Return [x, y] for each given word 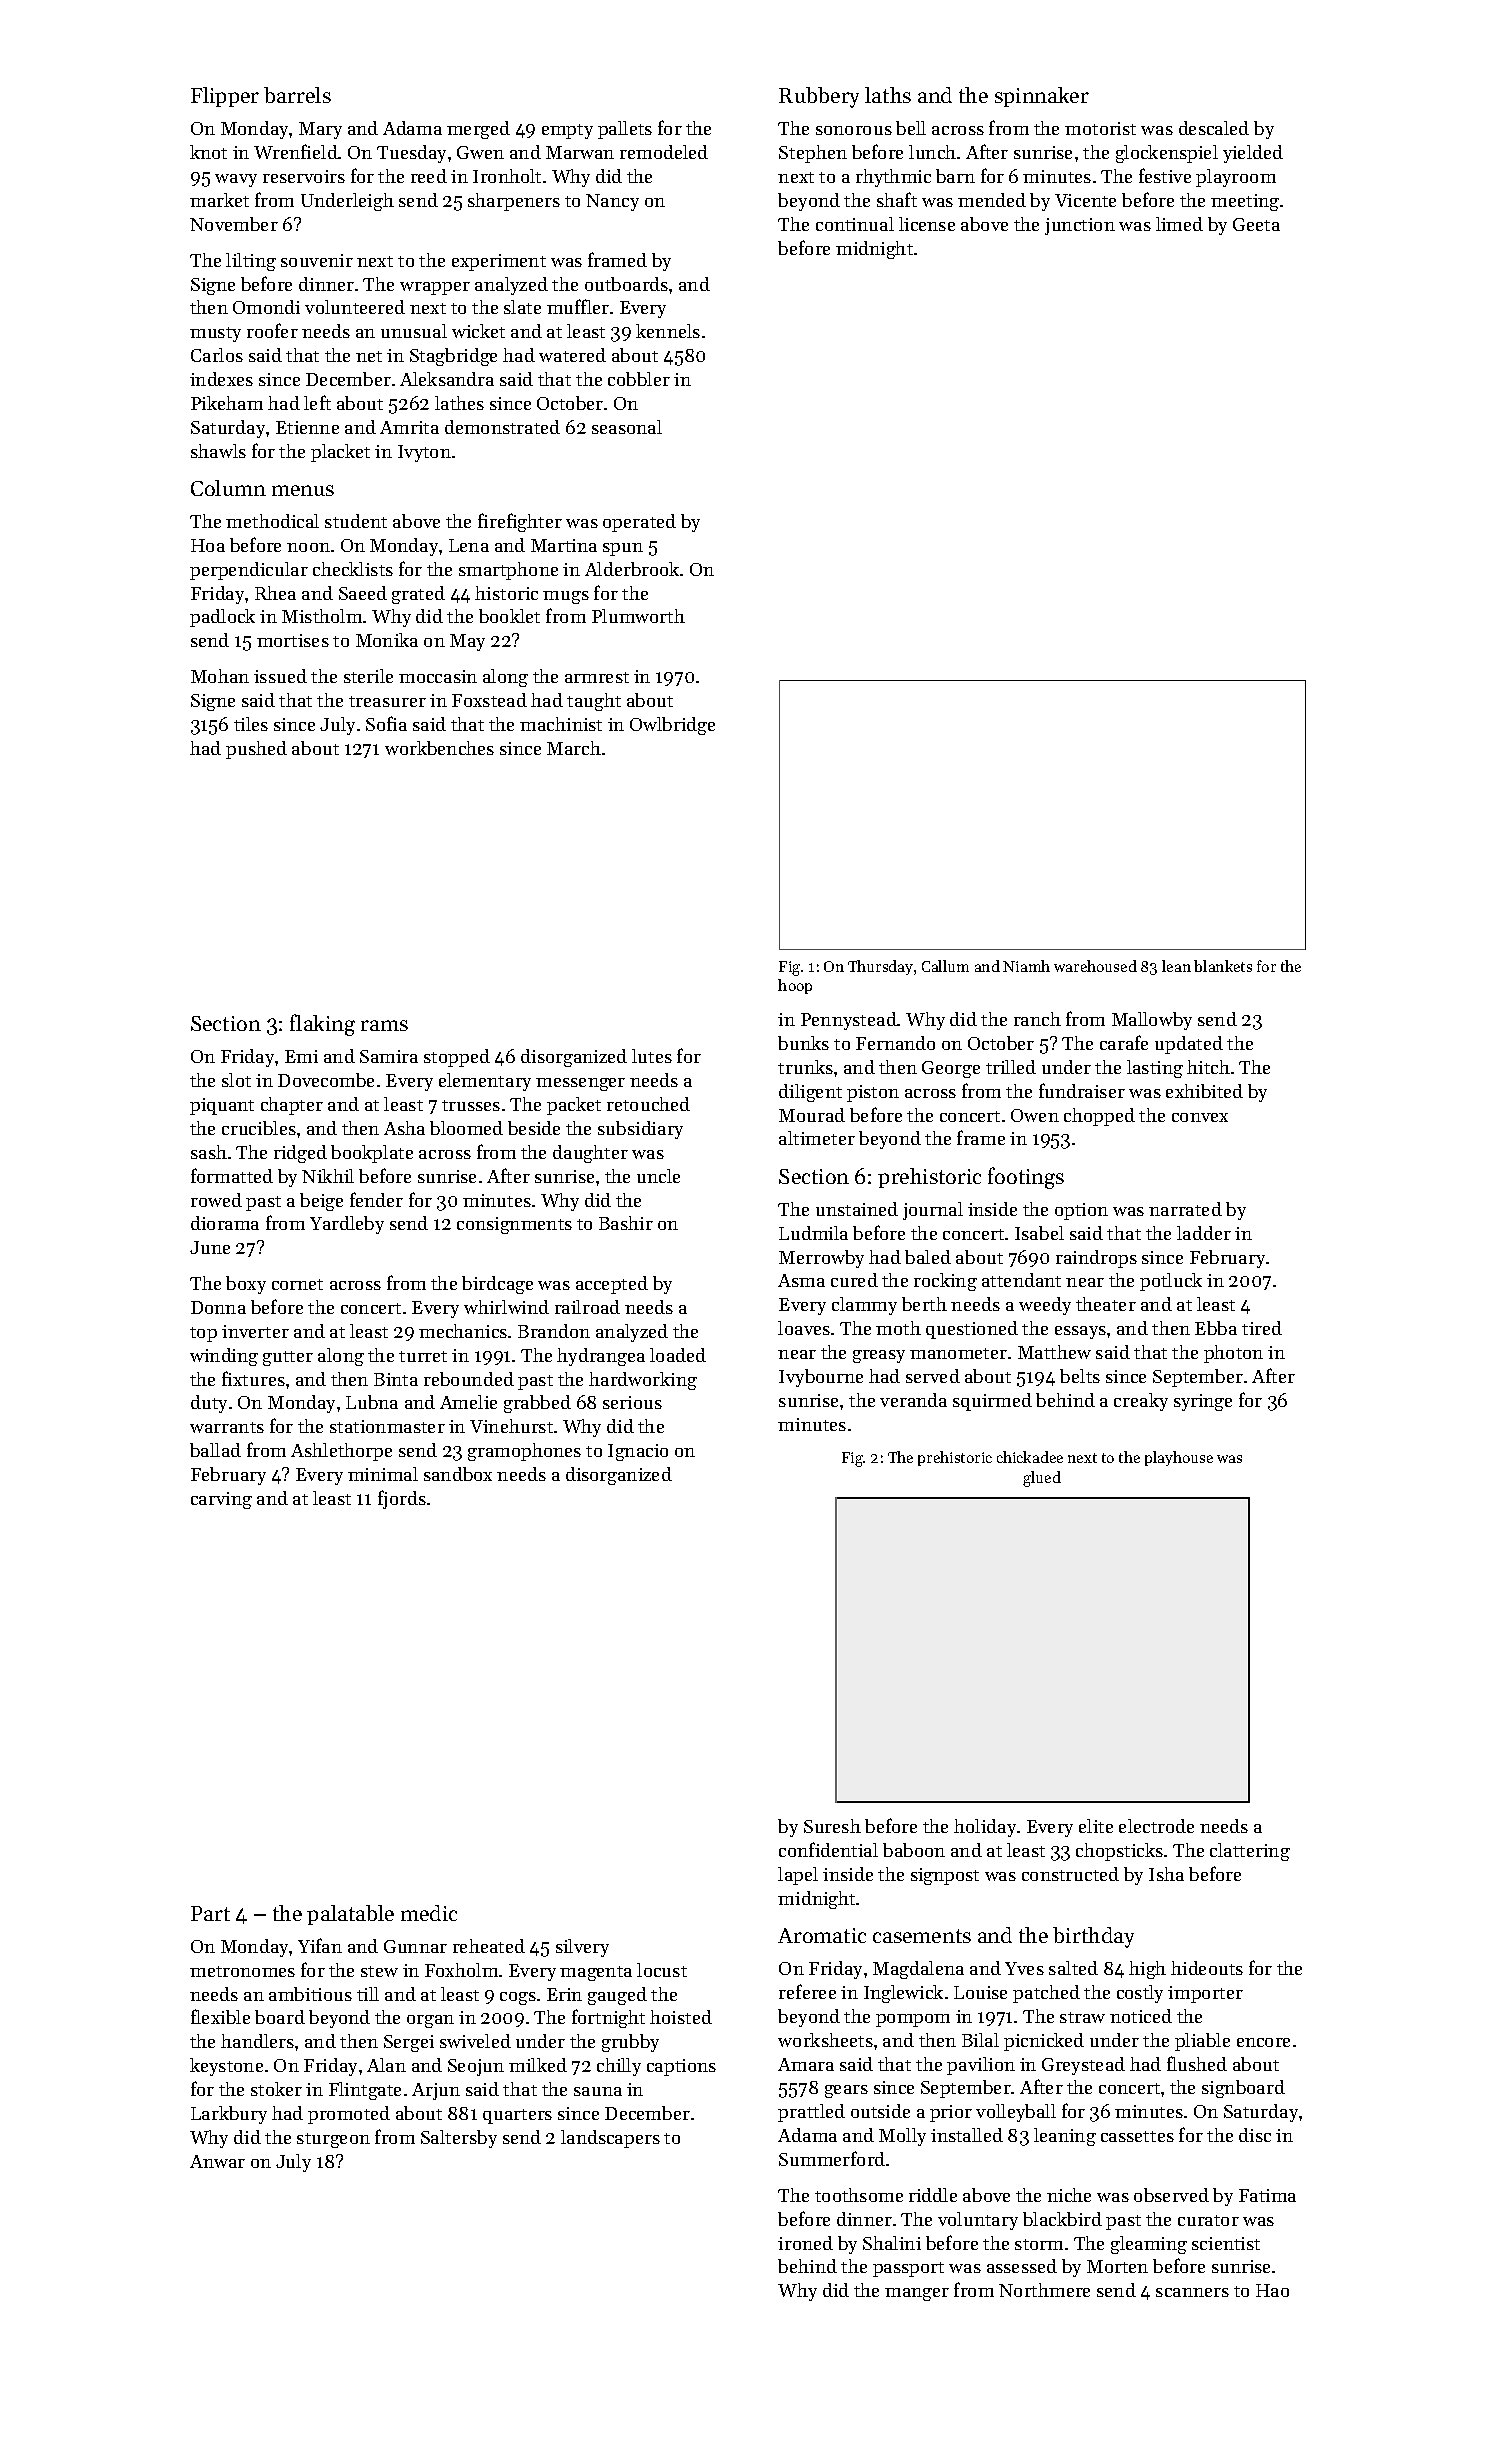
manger [917, 2294]
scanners [1192, 2292]
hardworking [643, 1381]
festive [1165, 175]
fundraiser [1082, 1090]
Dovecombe [326, 1080]
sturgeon [333, 2140]
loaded [678, 1355]
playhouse [1179, 1458]
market [219, 200]
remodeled [664, 152]
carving [221, 1500]
